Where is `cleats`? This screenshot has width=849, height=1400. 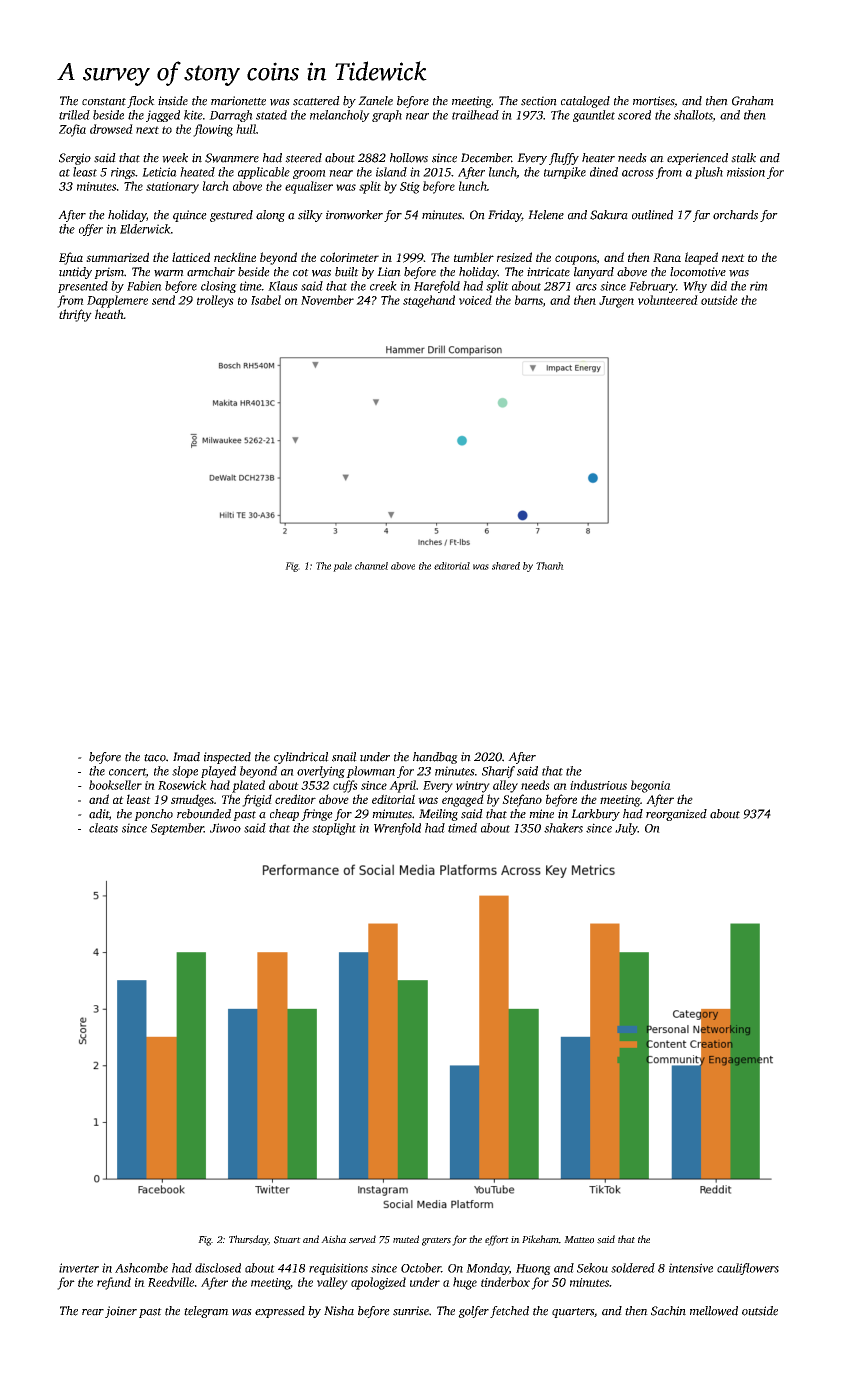 cleats is located at coordinates (103, 828).
